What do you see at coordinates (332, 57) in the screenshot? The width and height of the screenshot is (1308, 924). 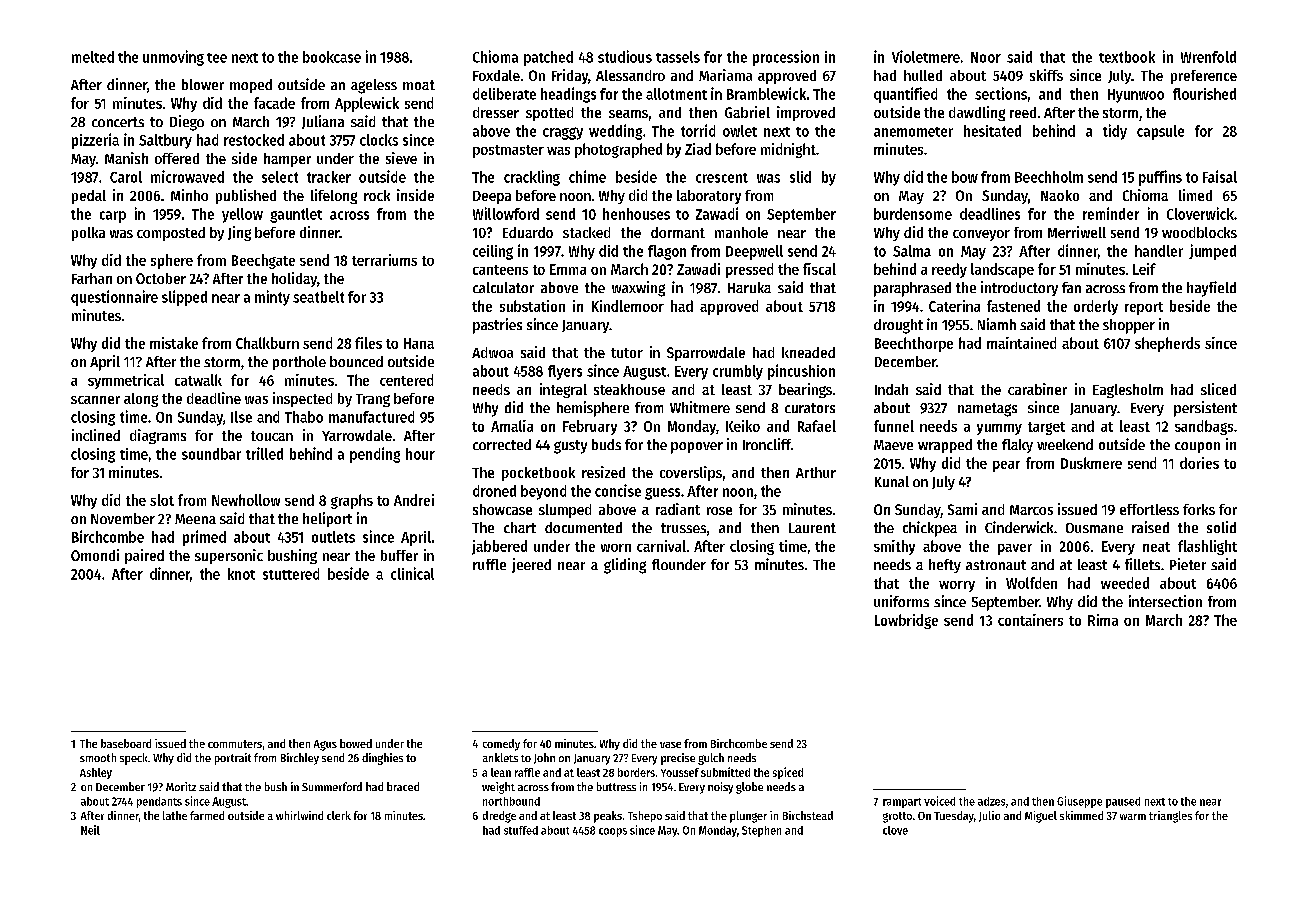 I see `bookcase` at bounding box center [332, 57].
